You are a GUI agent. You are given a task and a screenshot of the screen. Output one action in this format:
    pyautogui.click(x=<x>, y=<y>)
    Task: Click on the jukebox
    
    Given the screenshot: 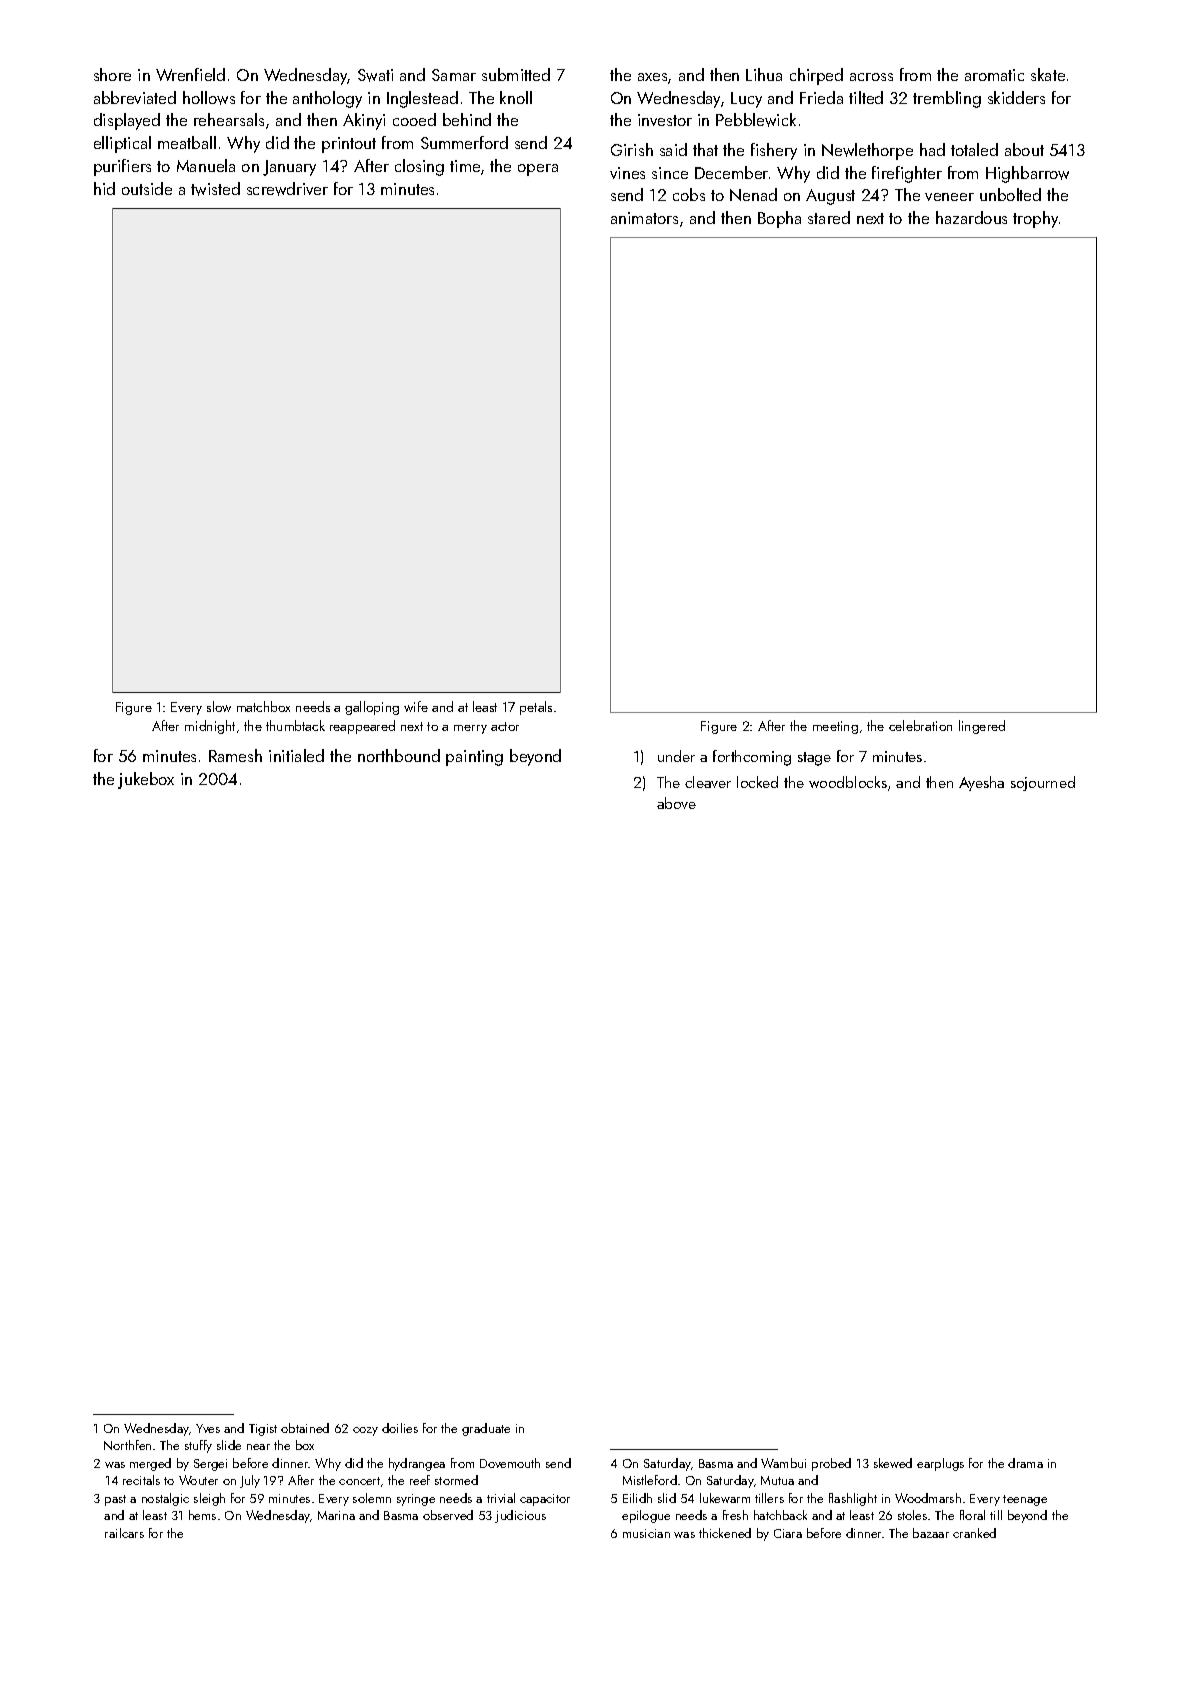 What is the action you would take?
    pyautogui.click(x=146, y=780)
